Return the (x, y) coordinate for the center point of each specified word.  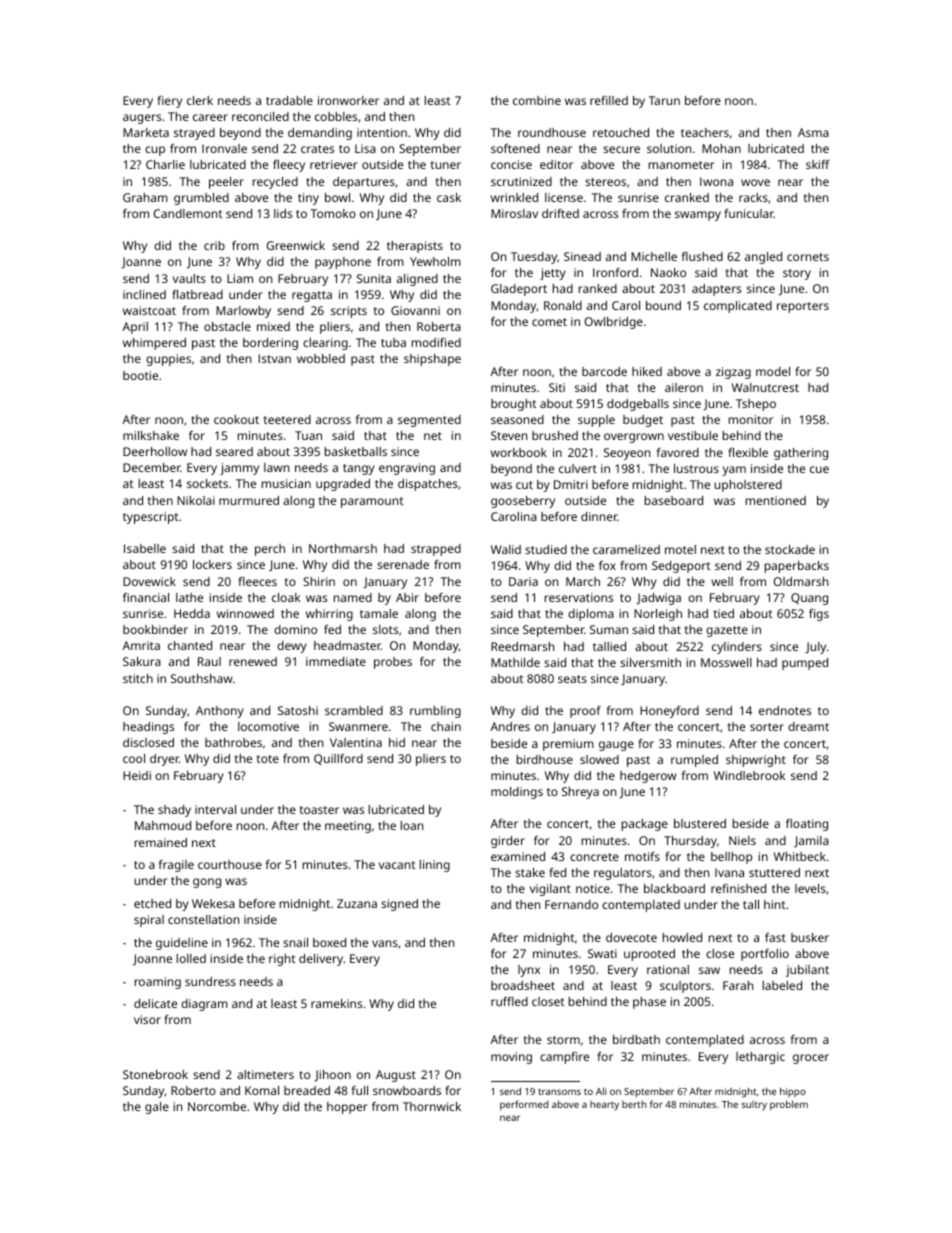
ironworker (348, 100)
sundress (210, 981)
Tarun (664, 100)
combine (537, 100)
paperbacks (797, 567)
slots (385, 629)
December (152, 467)
